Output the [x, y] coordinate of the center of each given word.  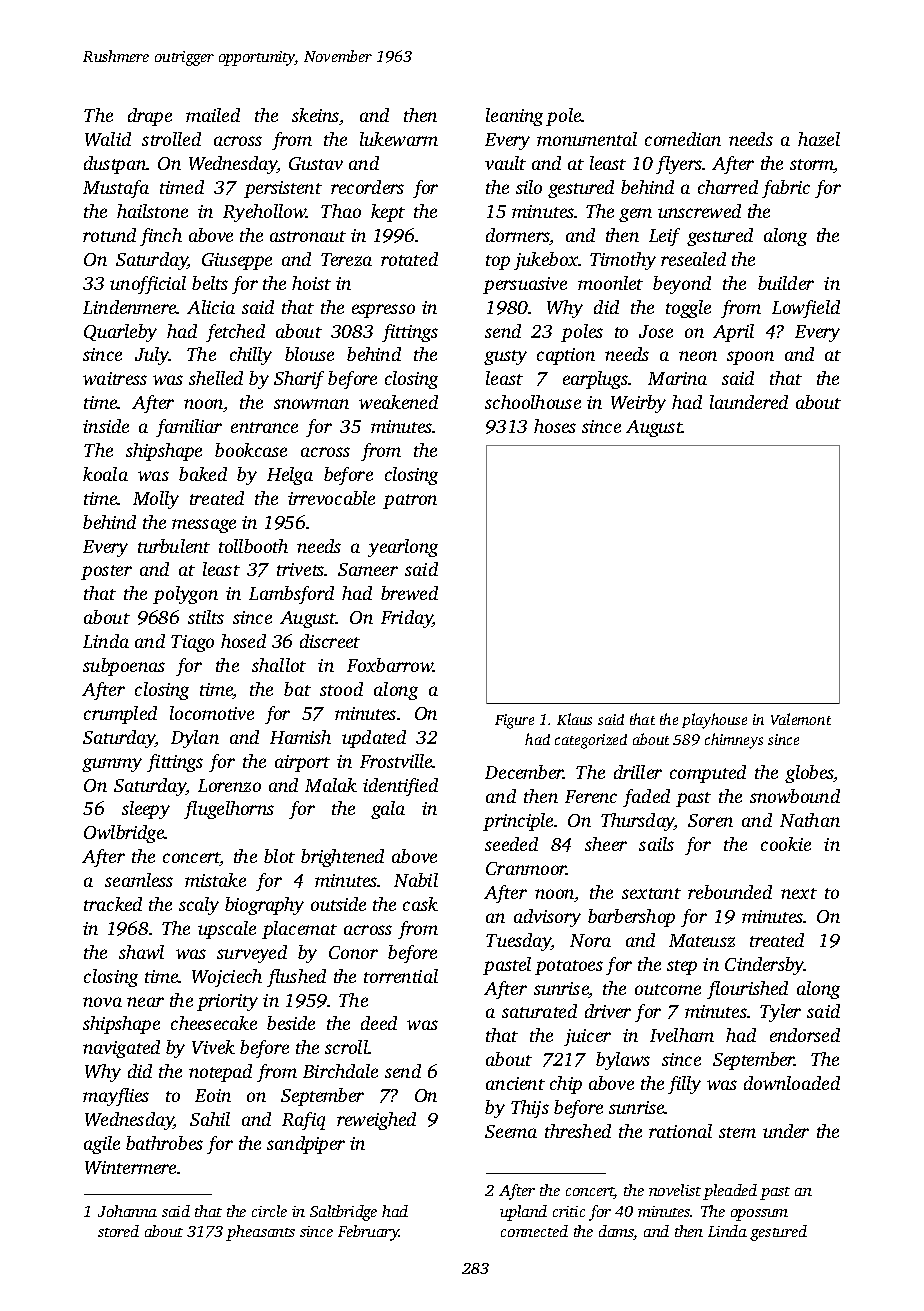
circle [269, 1211]
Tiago [192, 643]
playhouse [714, 721]
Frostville [396, 761]
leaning [514, 117]
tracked [113, 904]
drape [150, 117]
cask [420, 904]
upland [523, 1213]
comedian [683, 139]
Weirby [638, 404]
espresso [383, 311]
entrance [264, 427]
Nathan [810, 820]
